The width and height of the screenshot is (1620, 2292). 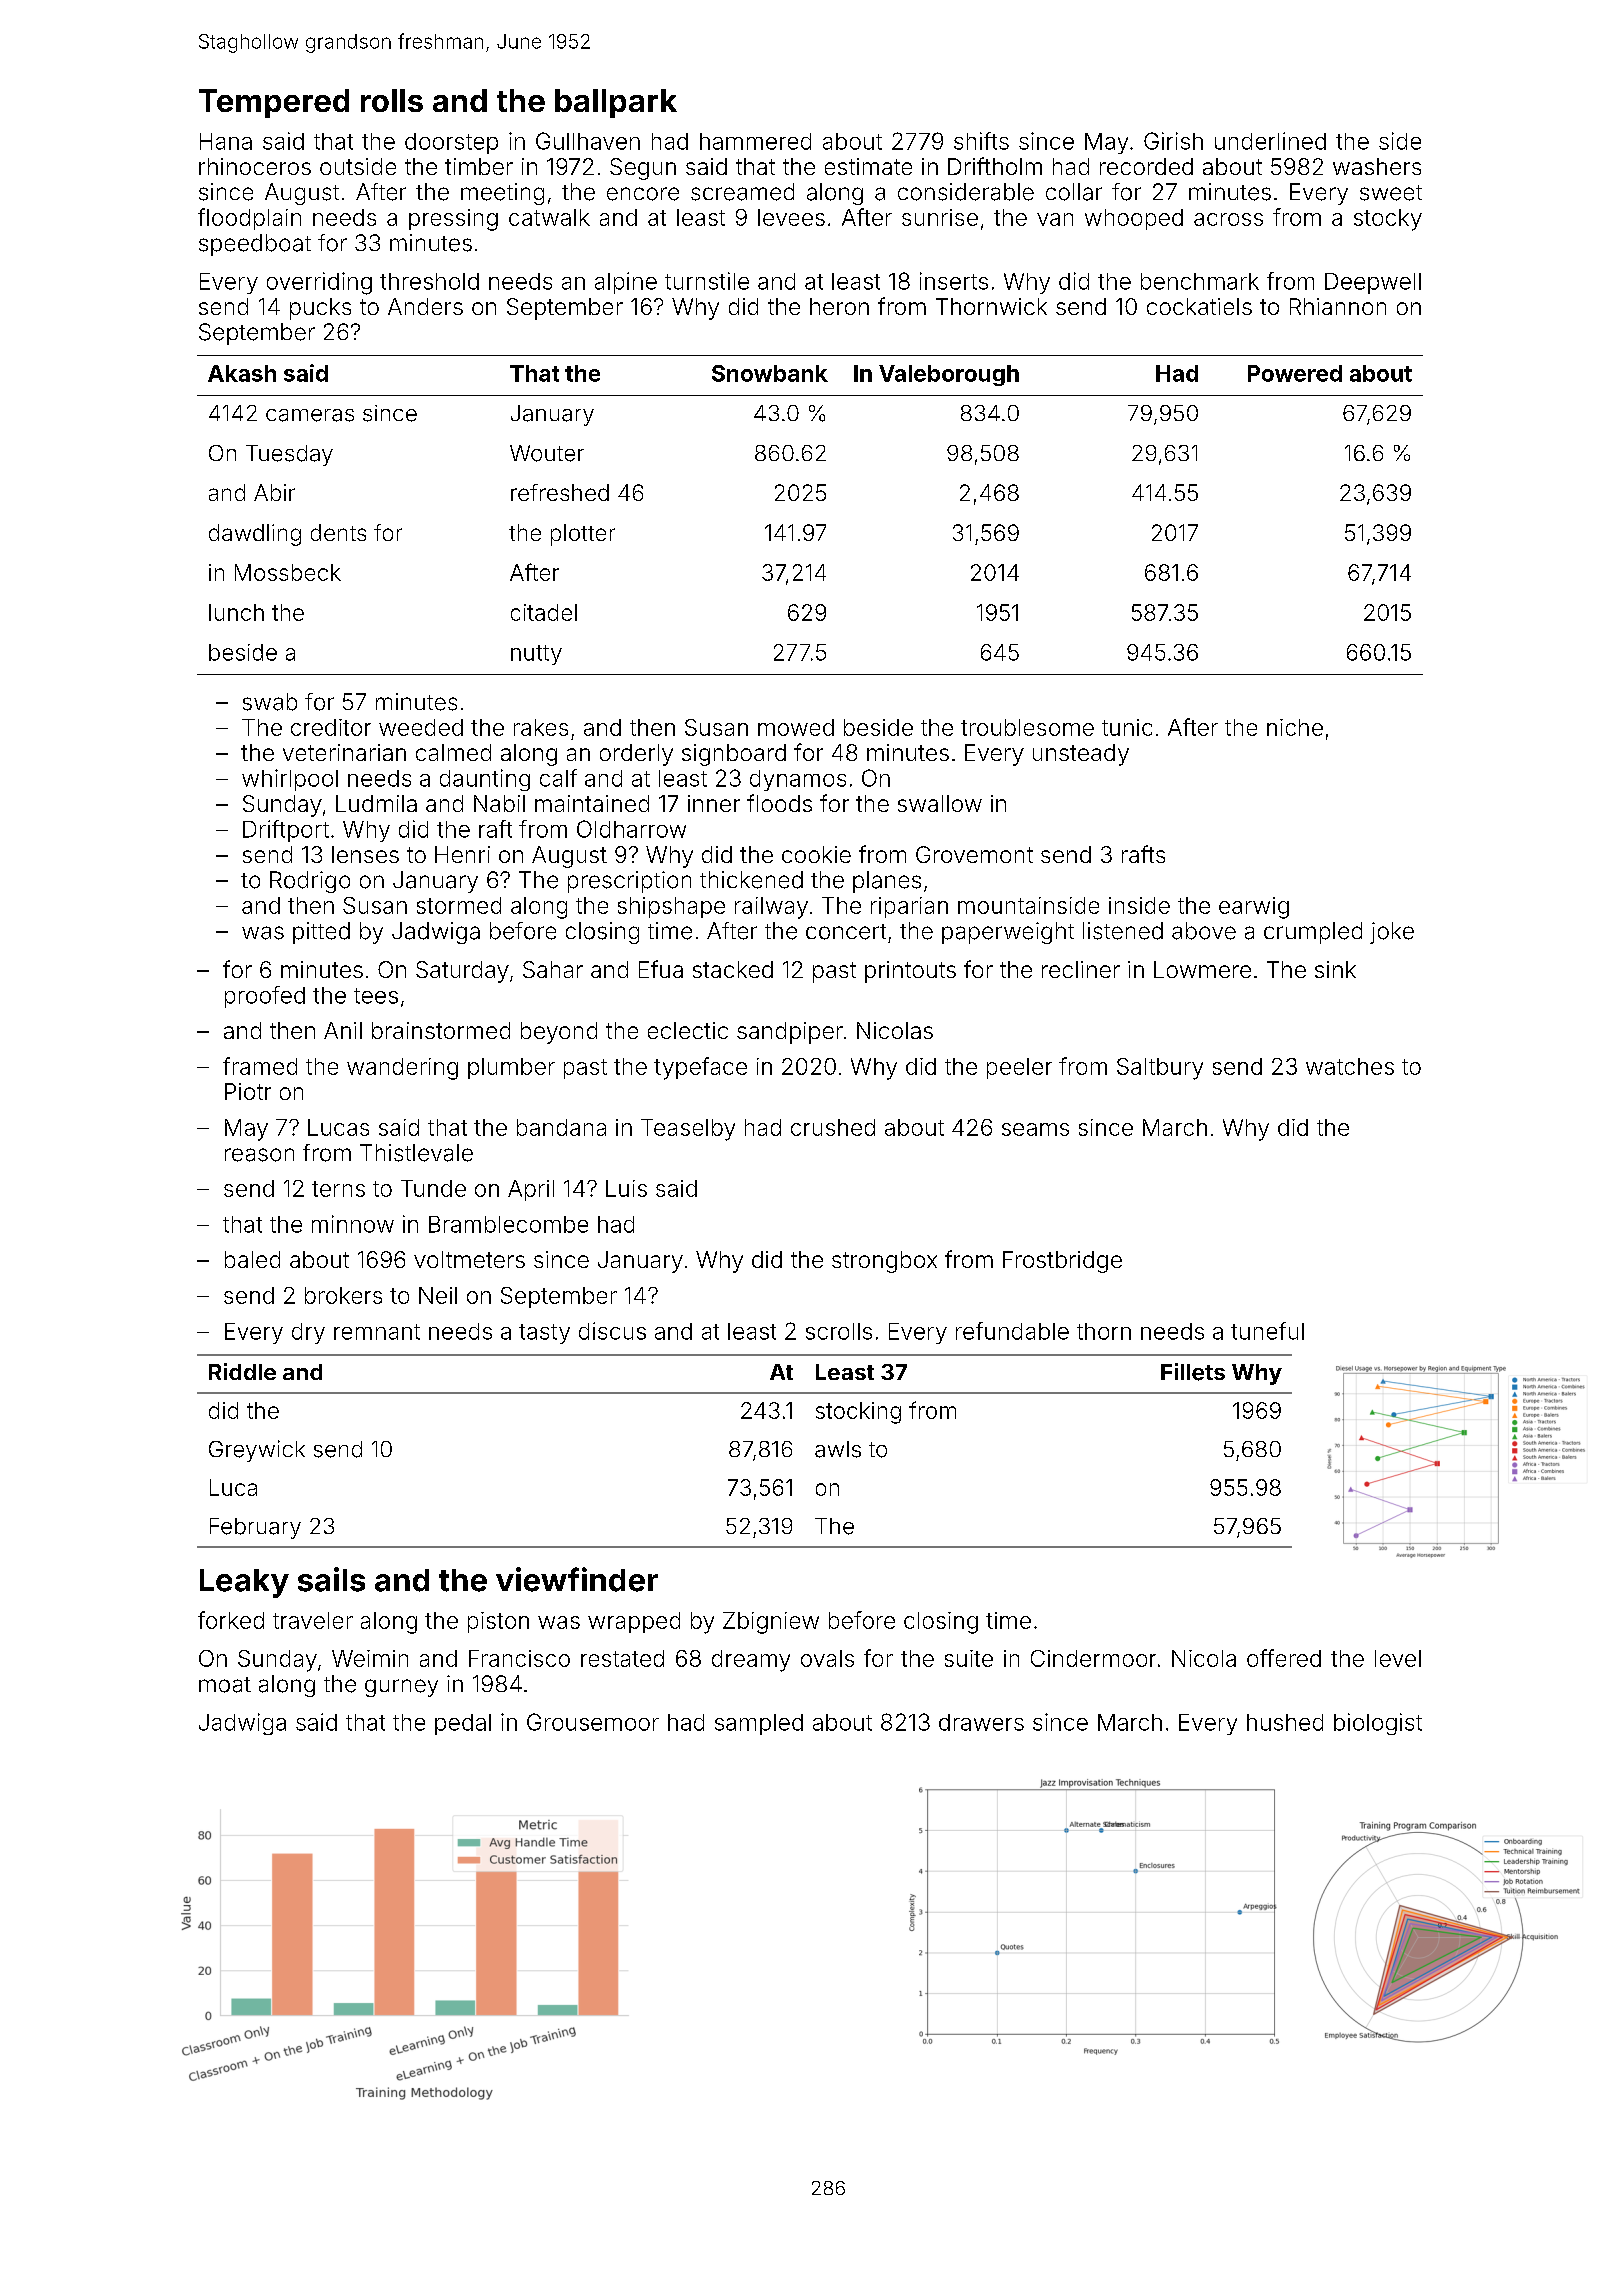 I want to click on Cindermoor, so click(x=1093, y=1658).
